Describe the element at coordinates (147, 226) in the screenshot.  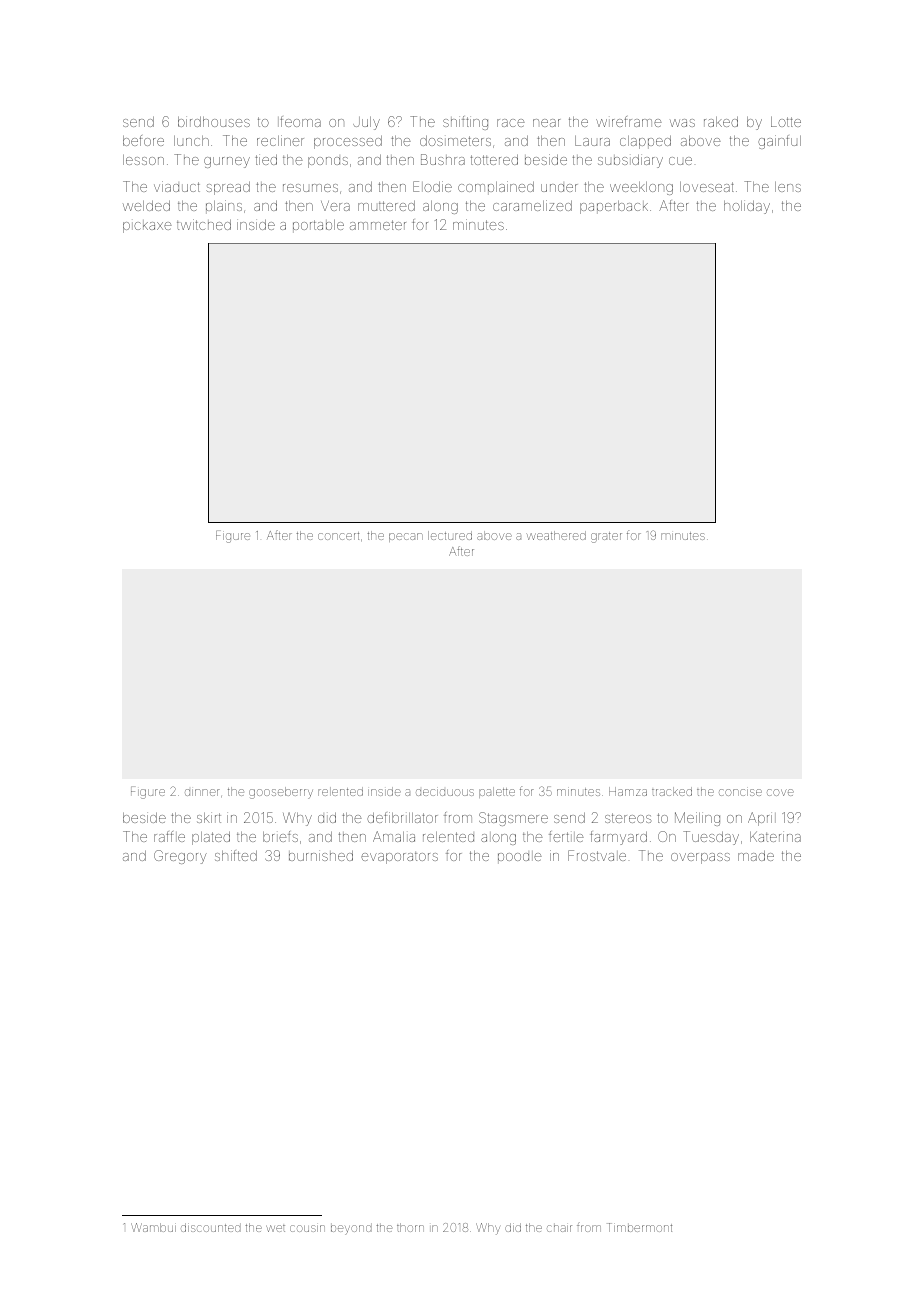
I see `pickaxe` at that location.
